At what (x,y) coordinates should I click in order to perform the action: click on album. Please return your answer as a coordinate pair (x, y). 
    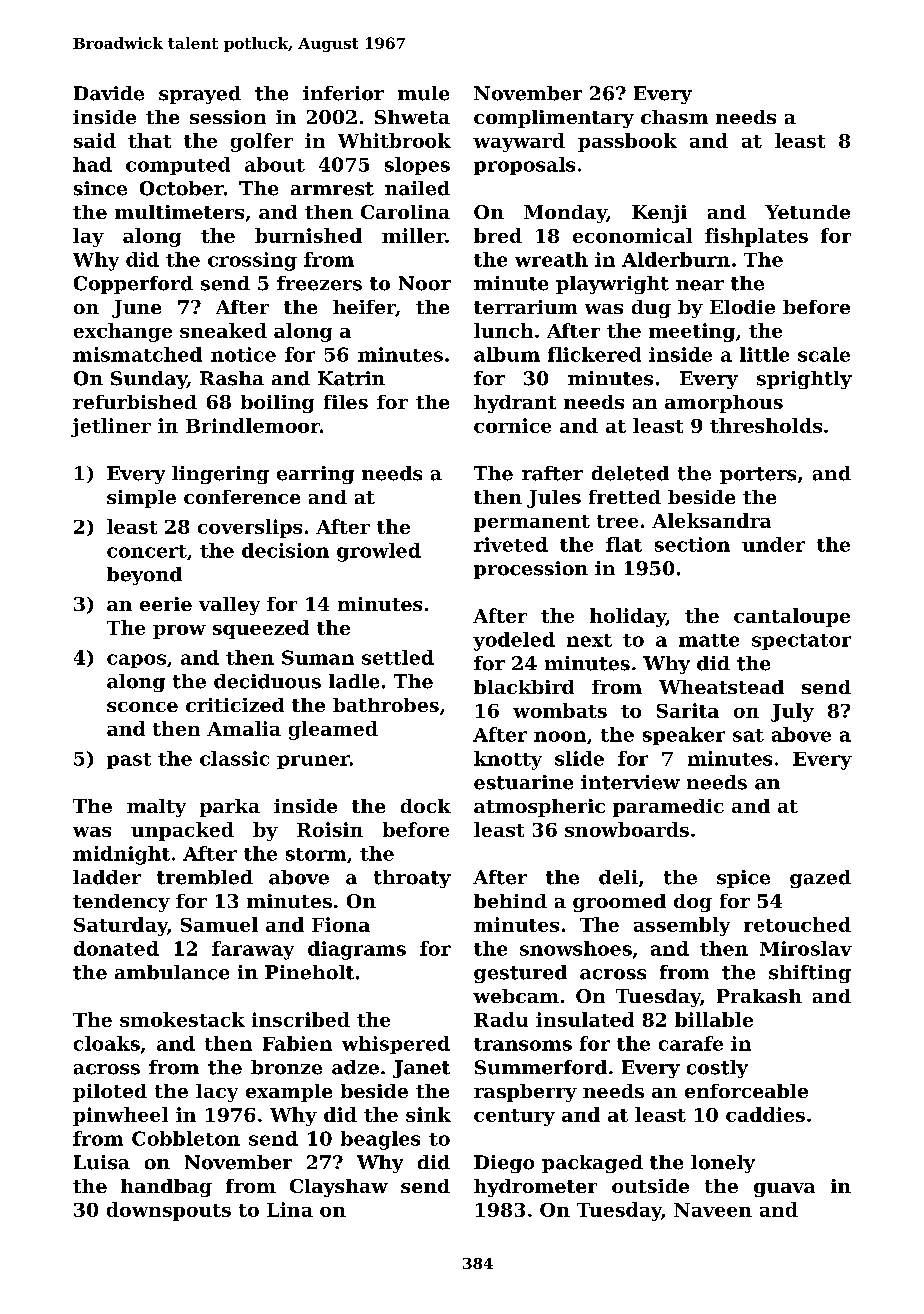
    Looking at the image, I should click on (507, 354).
